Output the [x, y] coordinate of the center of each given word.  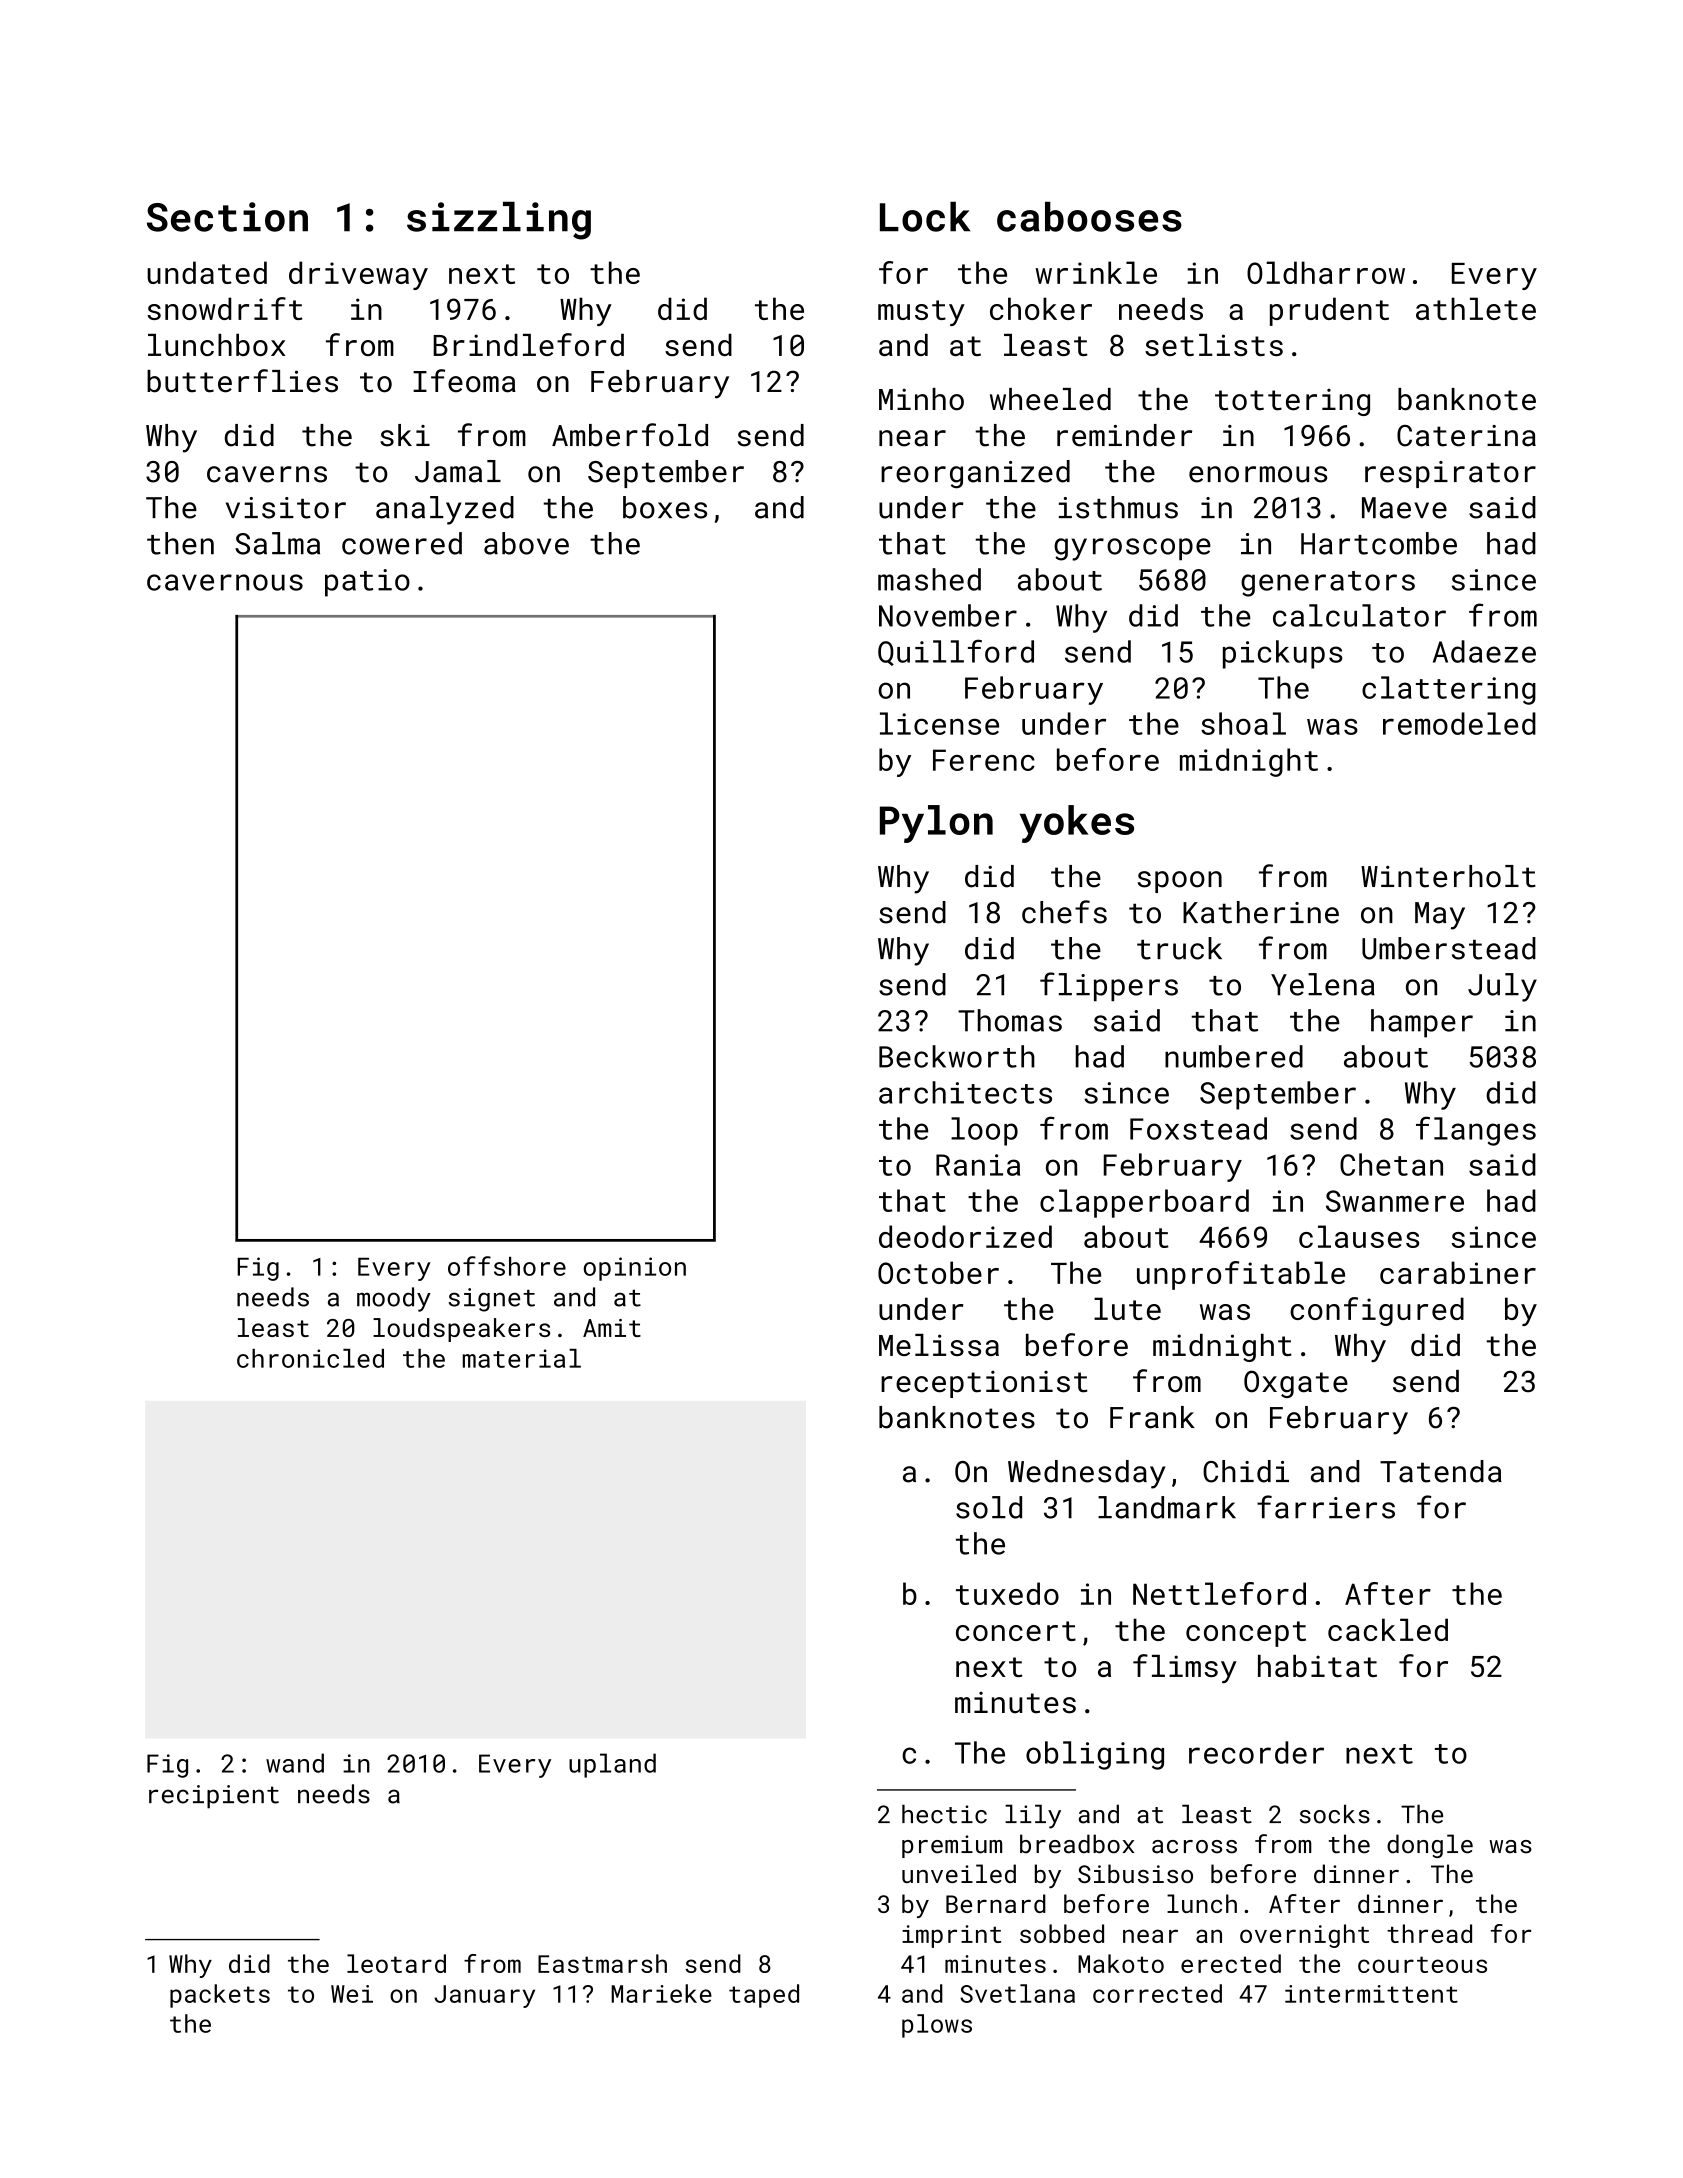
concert [1016, 1631]
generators [1328, 584]
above [526, 543]
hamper [1422, 1023]
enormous [1258, 474]
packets [220, 1996]
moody [394, 1299]
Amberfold [630, 435]
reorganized [975, 474]
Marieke [661, 1993]
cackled [1388, 1629]
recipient [214, 1797]
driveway [358, 275]
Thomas [1010, 1020]
